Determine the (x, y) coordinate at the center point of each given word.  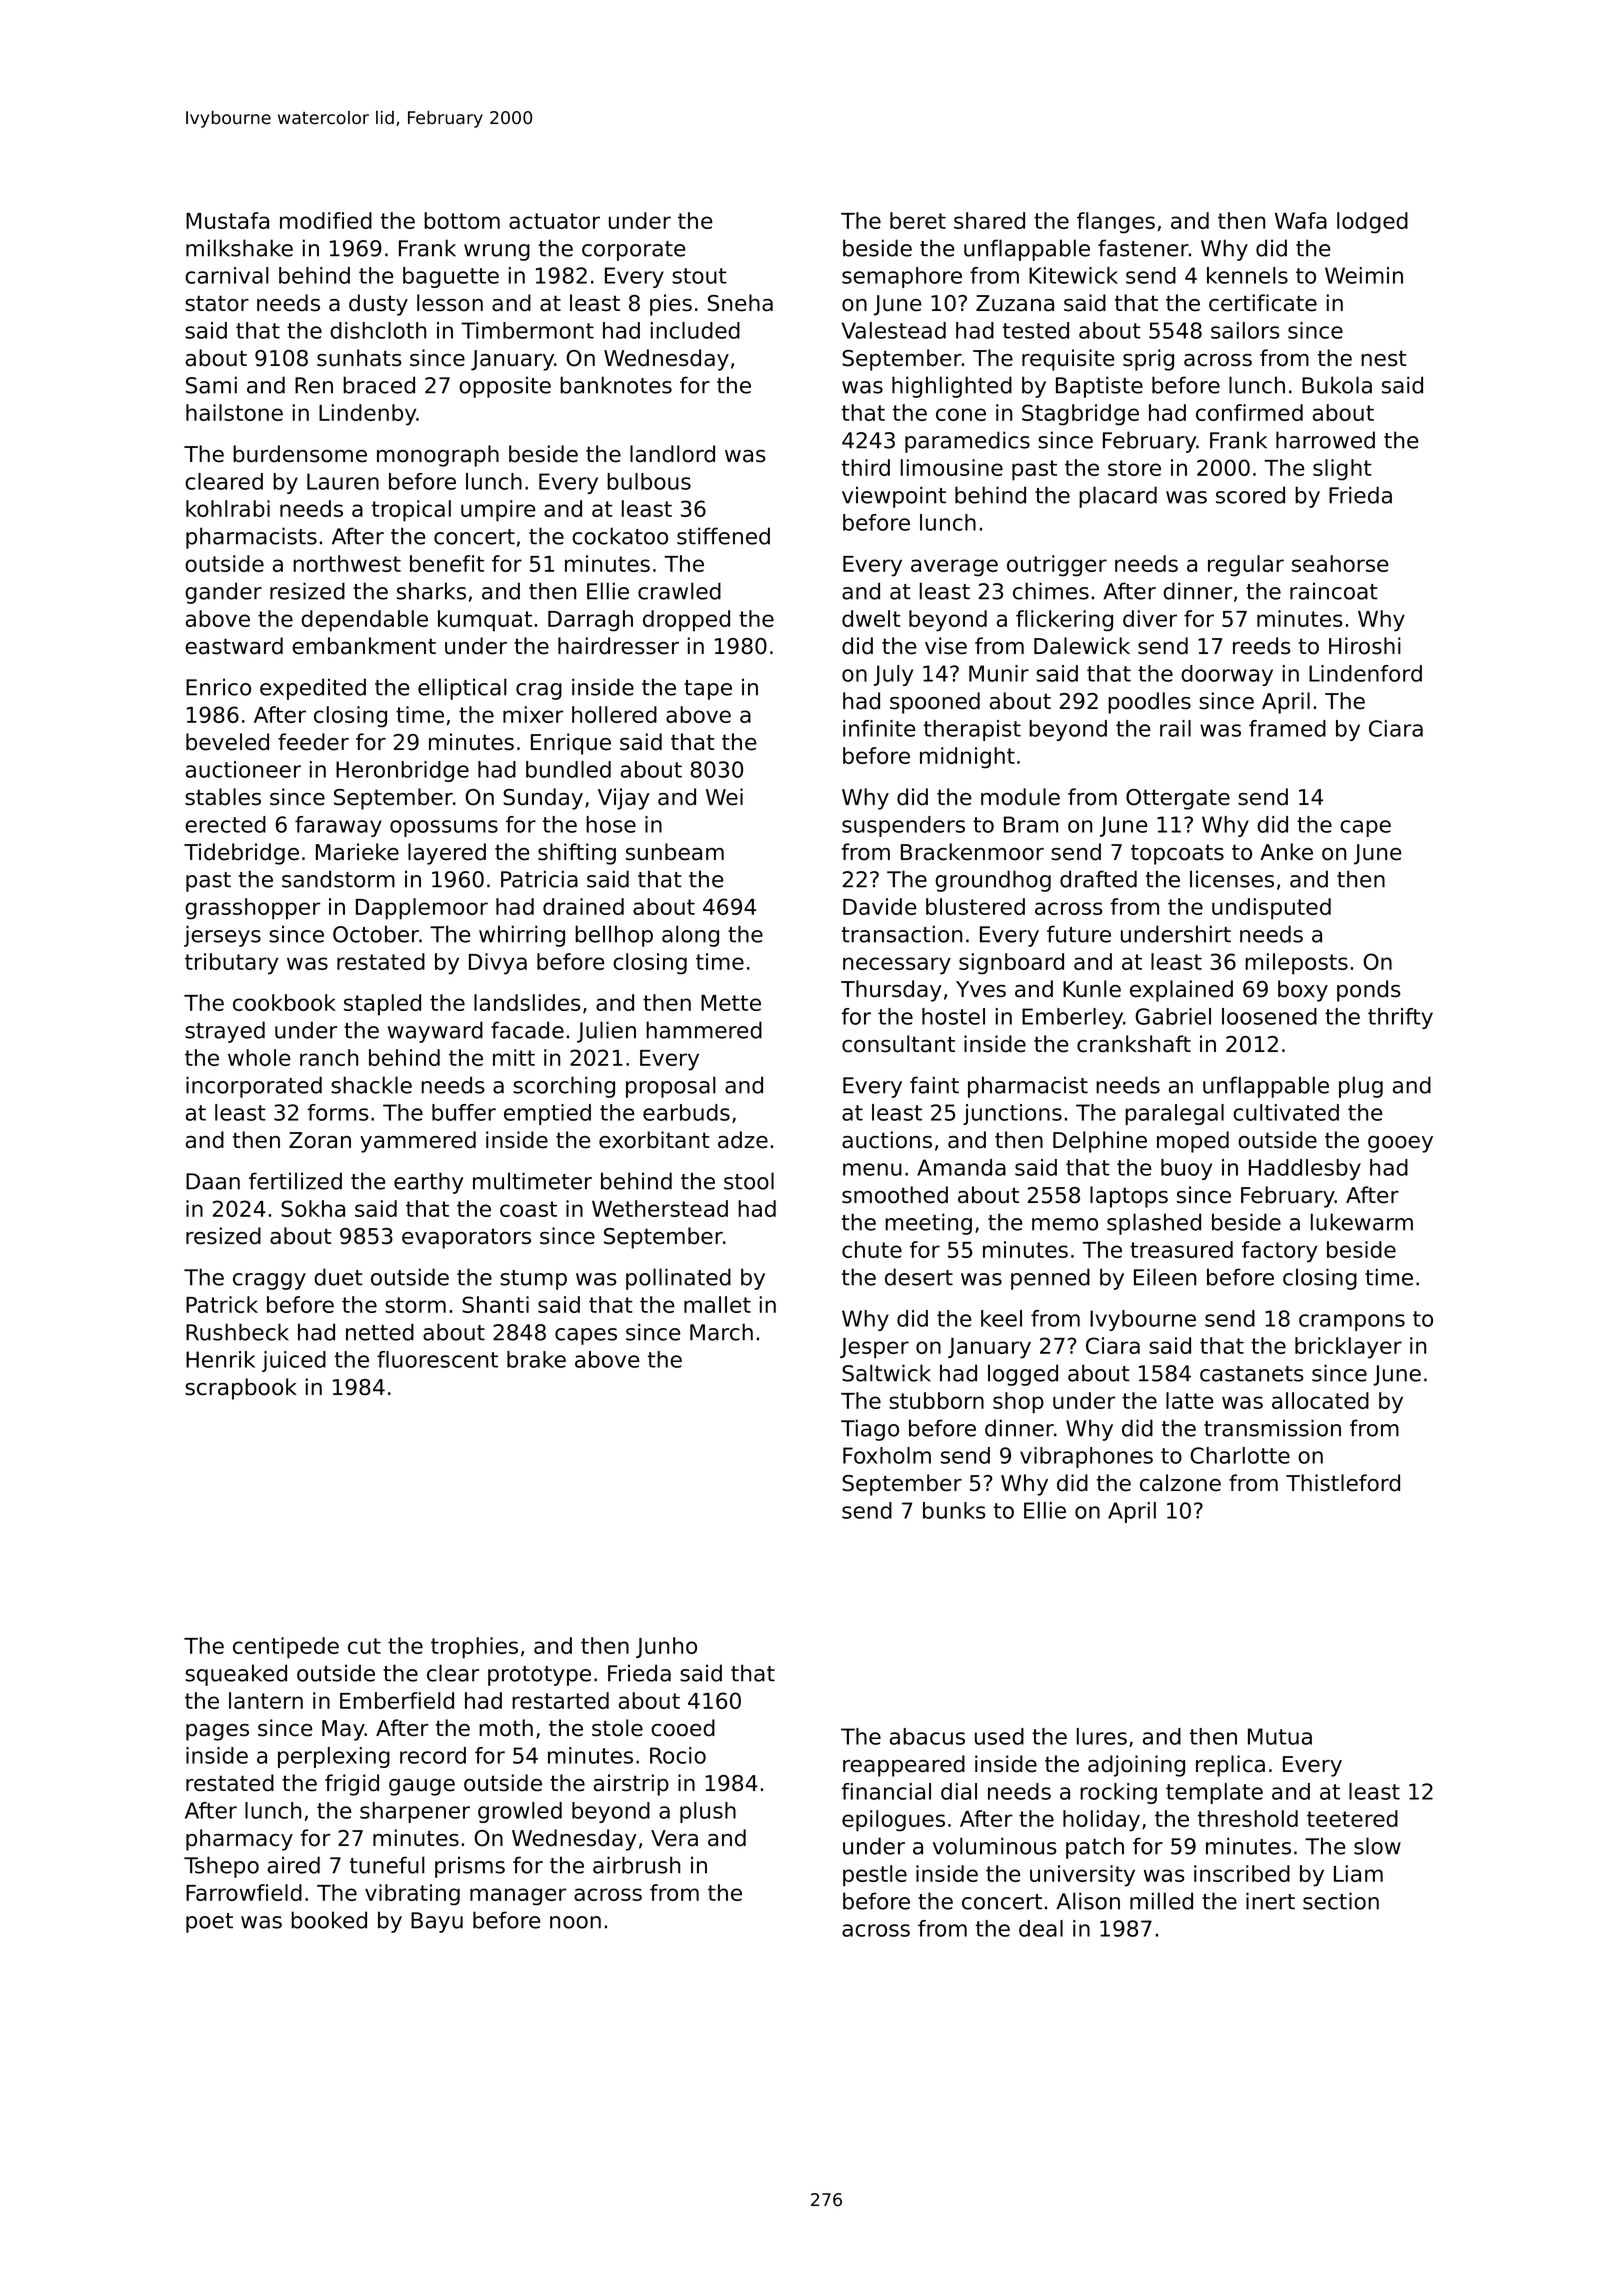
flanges (1116, 223)
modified (326, 220)
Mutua (1280, 1736)
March (721, 1332)
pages (217, 1732)
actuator (554, 221)
